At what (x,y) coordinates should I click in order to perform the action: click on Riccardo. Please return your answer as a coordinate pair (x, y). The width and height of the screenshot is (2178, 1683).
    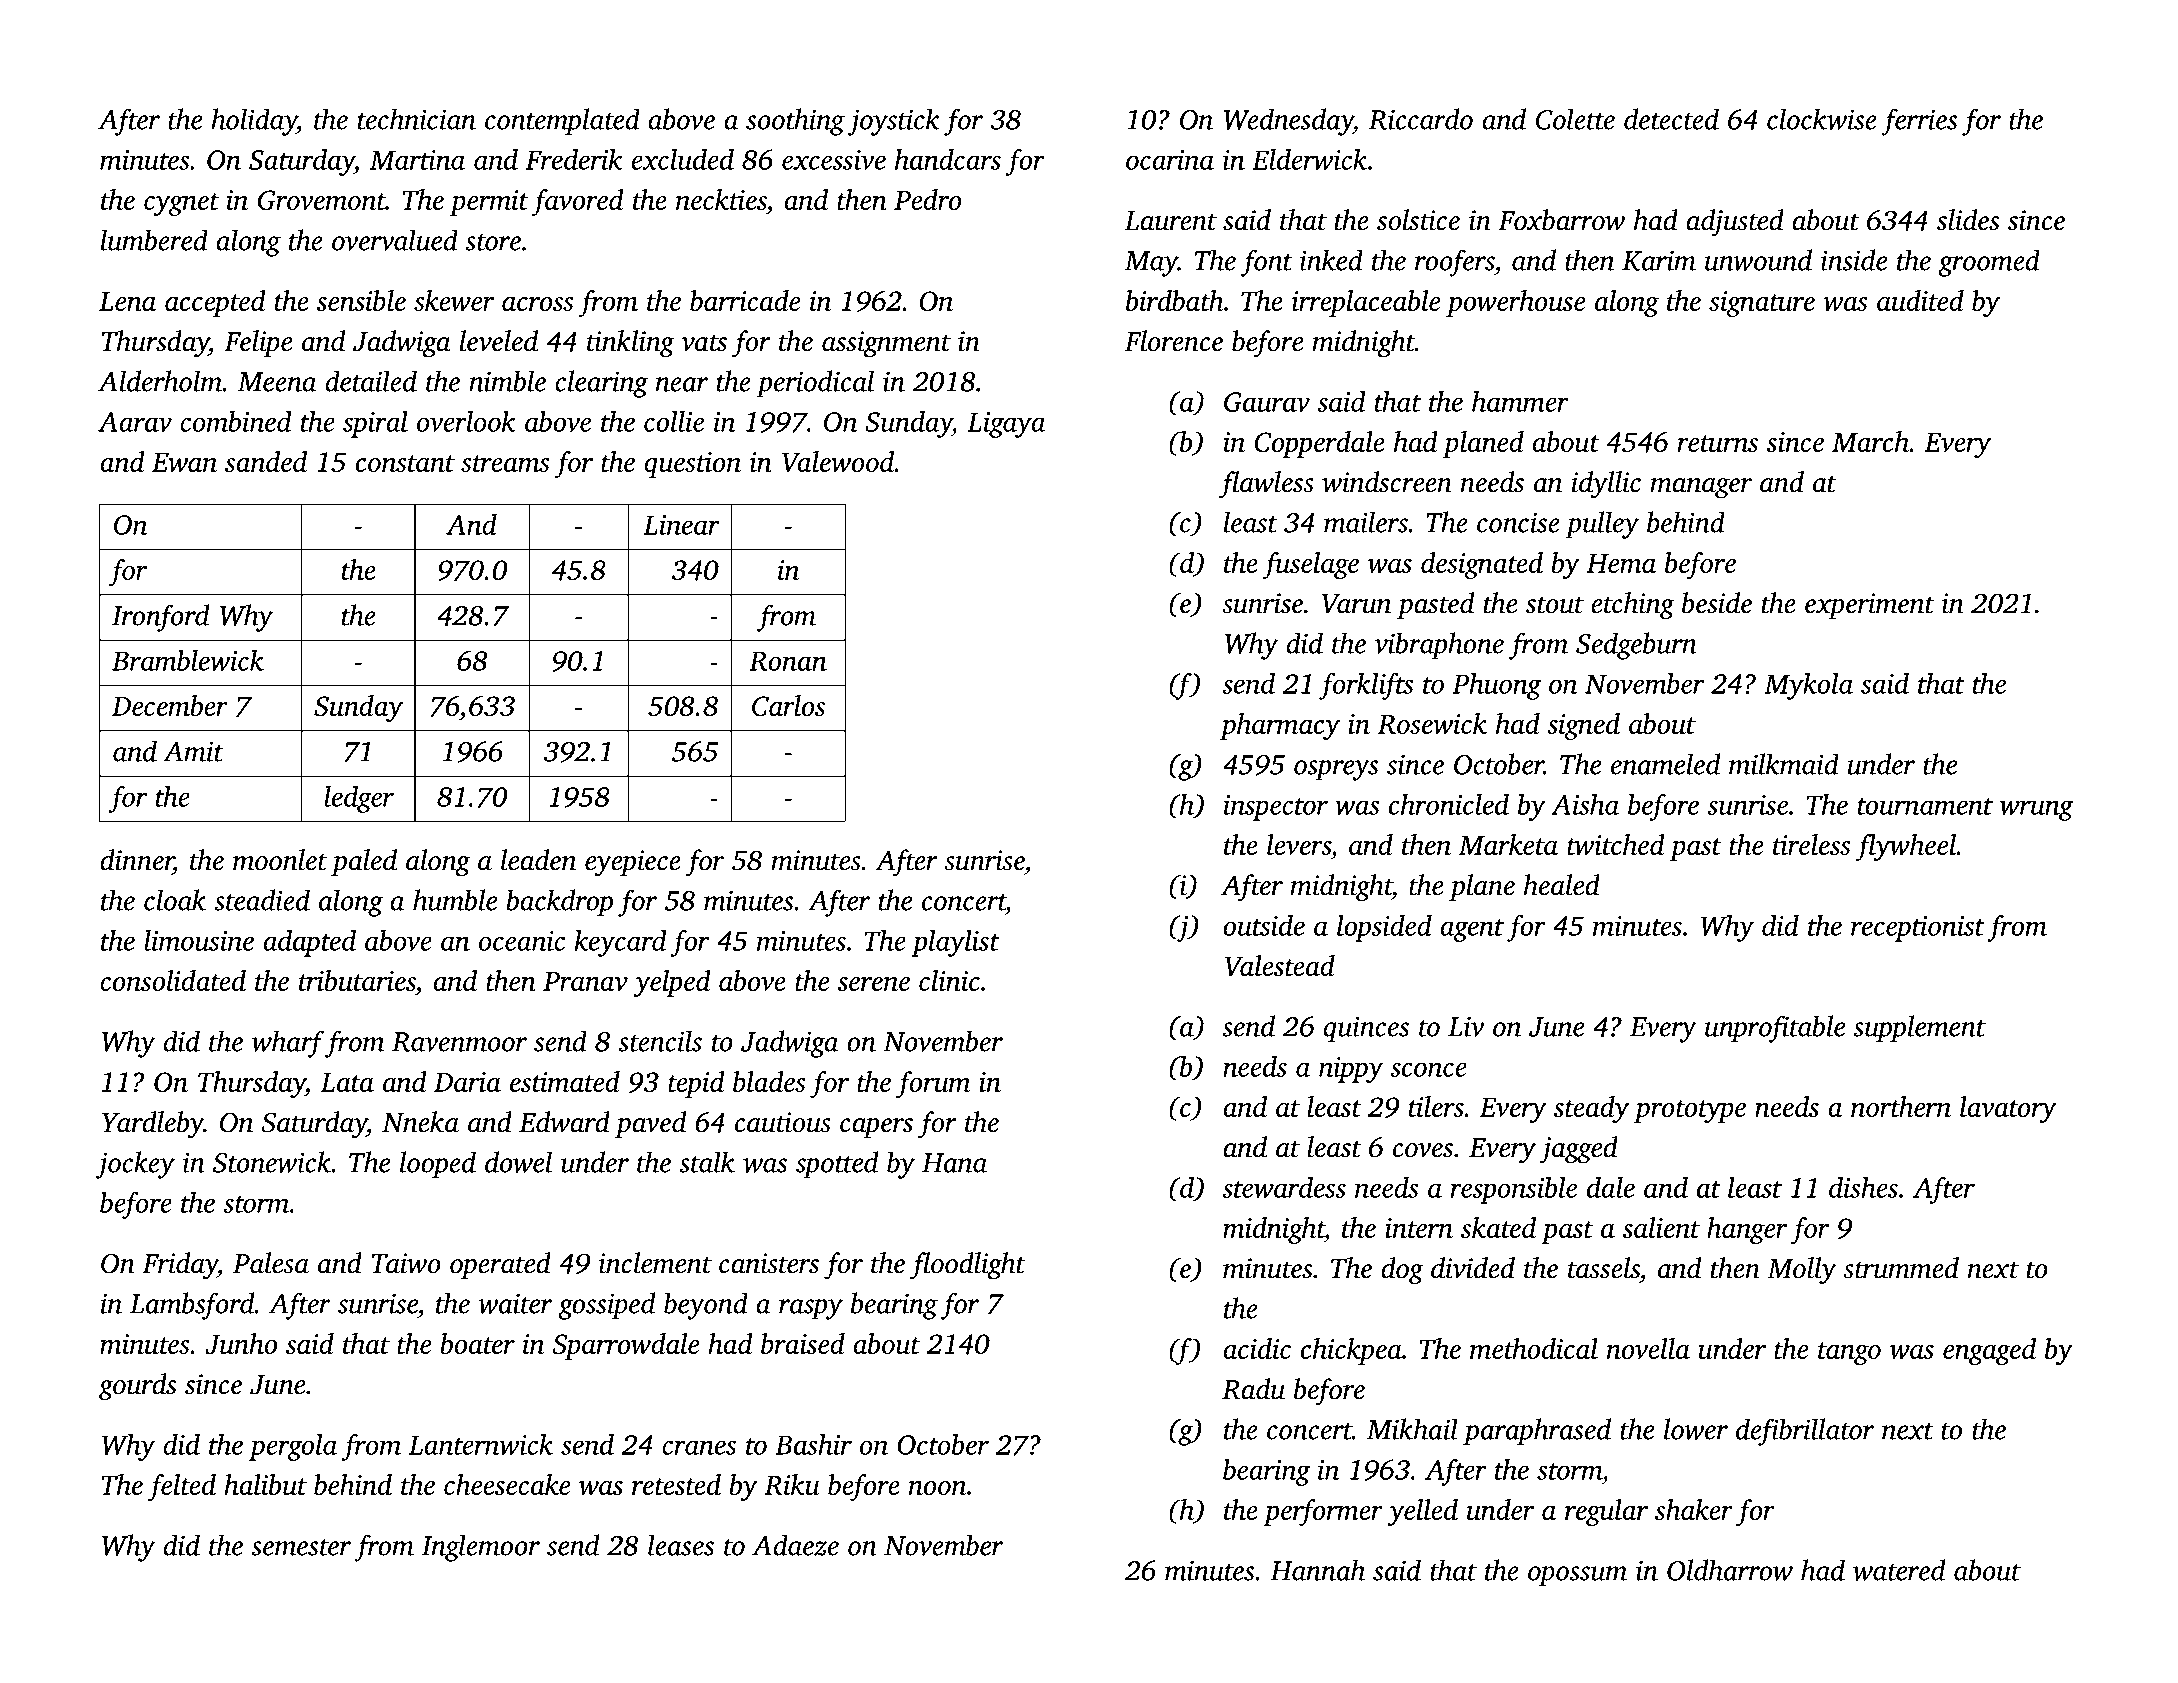
    Looking at the image, I should click on (1421, 119).
